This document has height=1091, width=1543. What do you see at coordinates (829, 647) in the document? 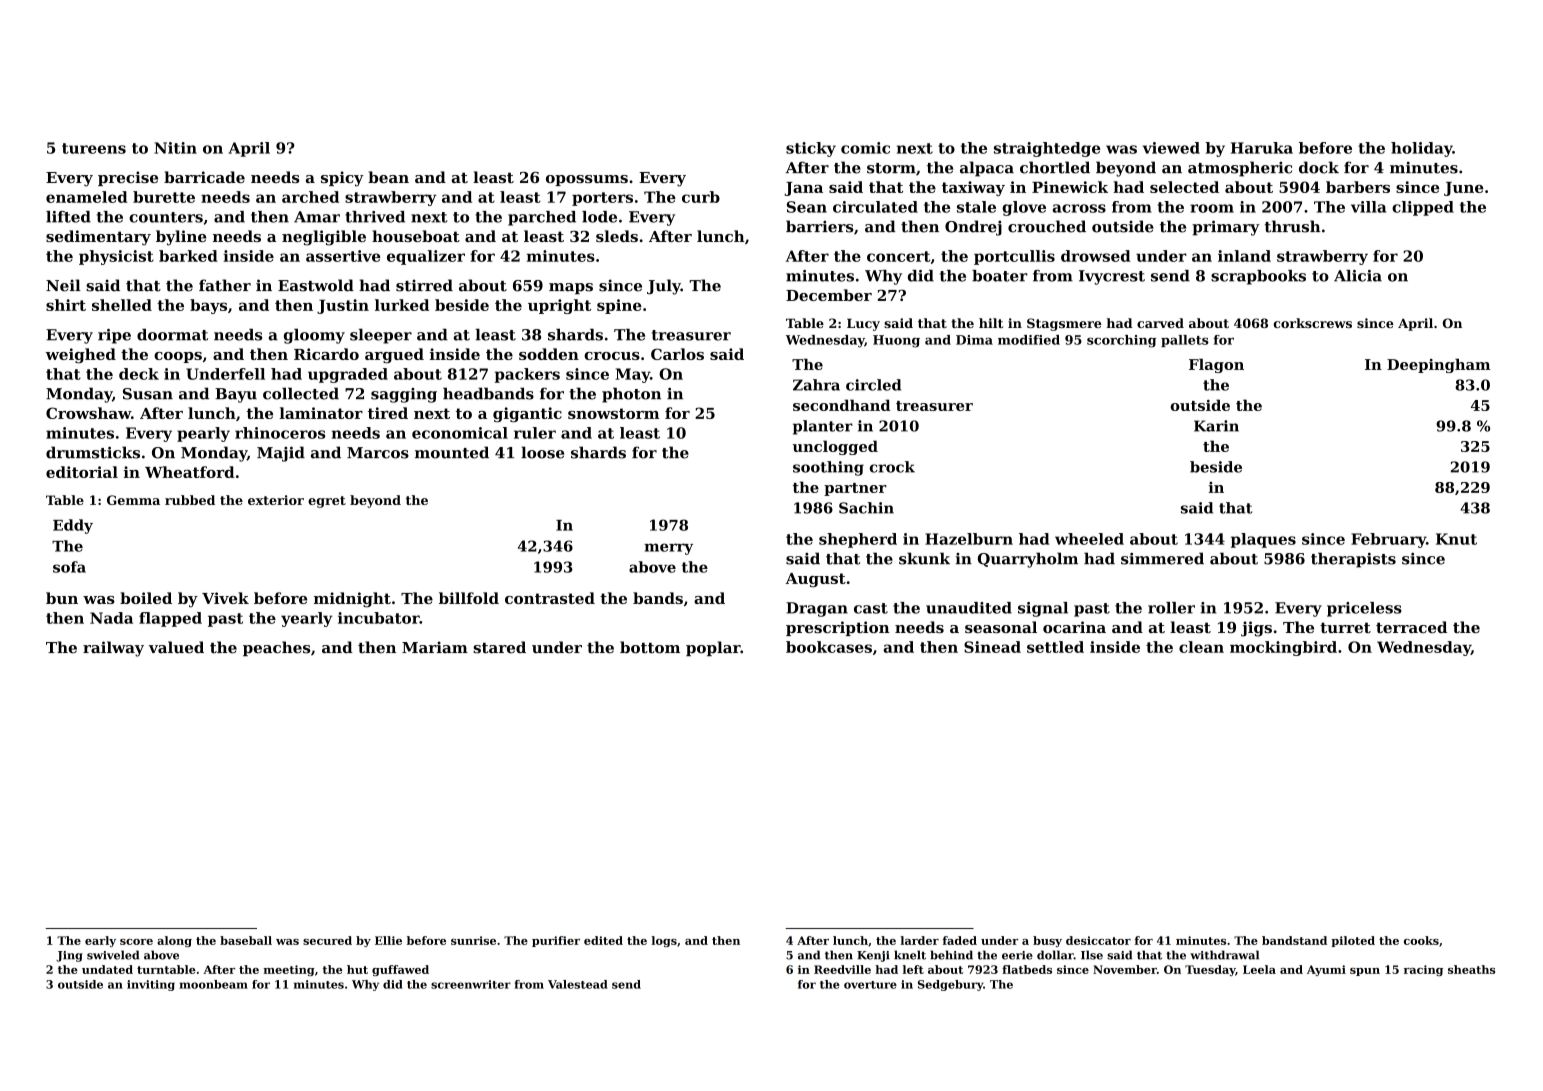
I see `bookcases` at bounding box center [829, 647].
